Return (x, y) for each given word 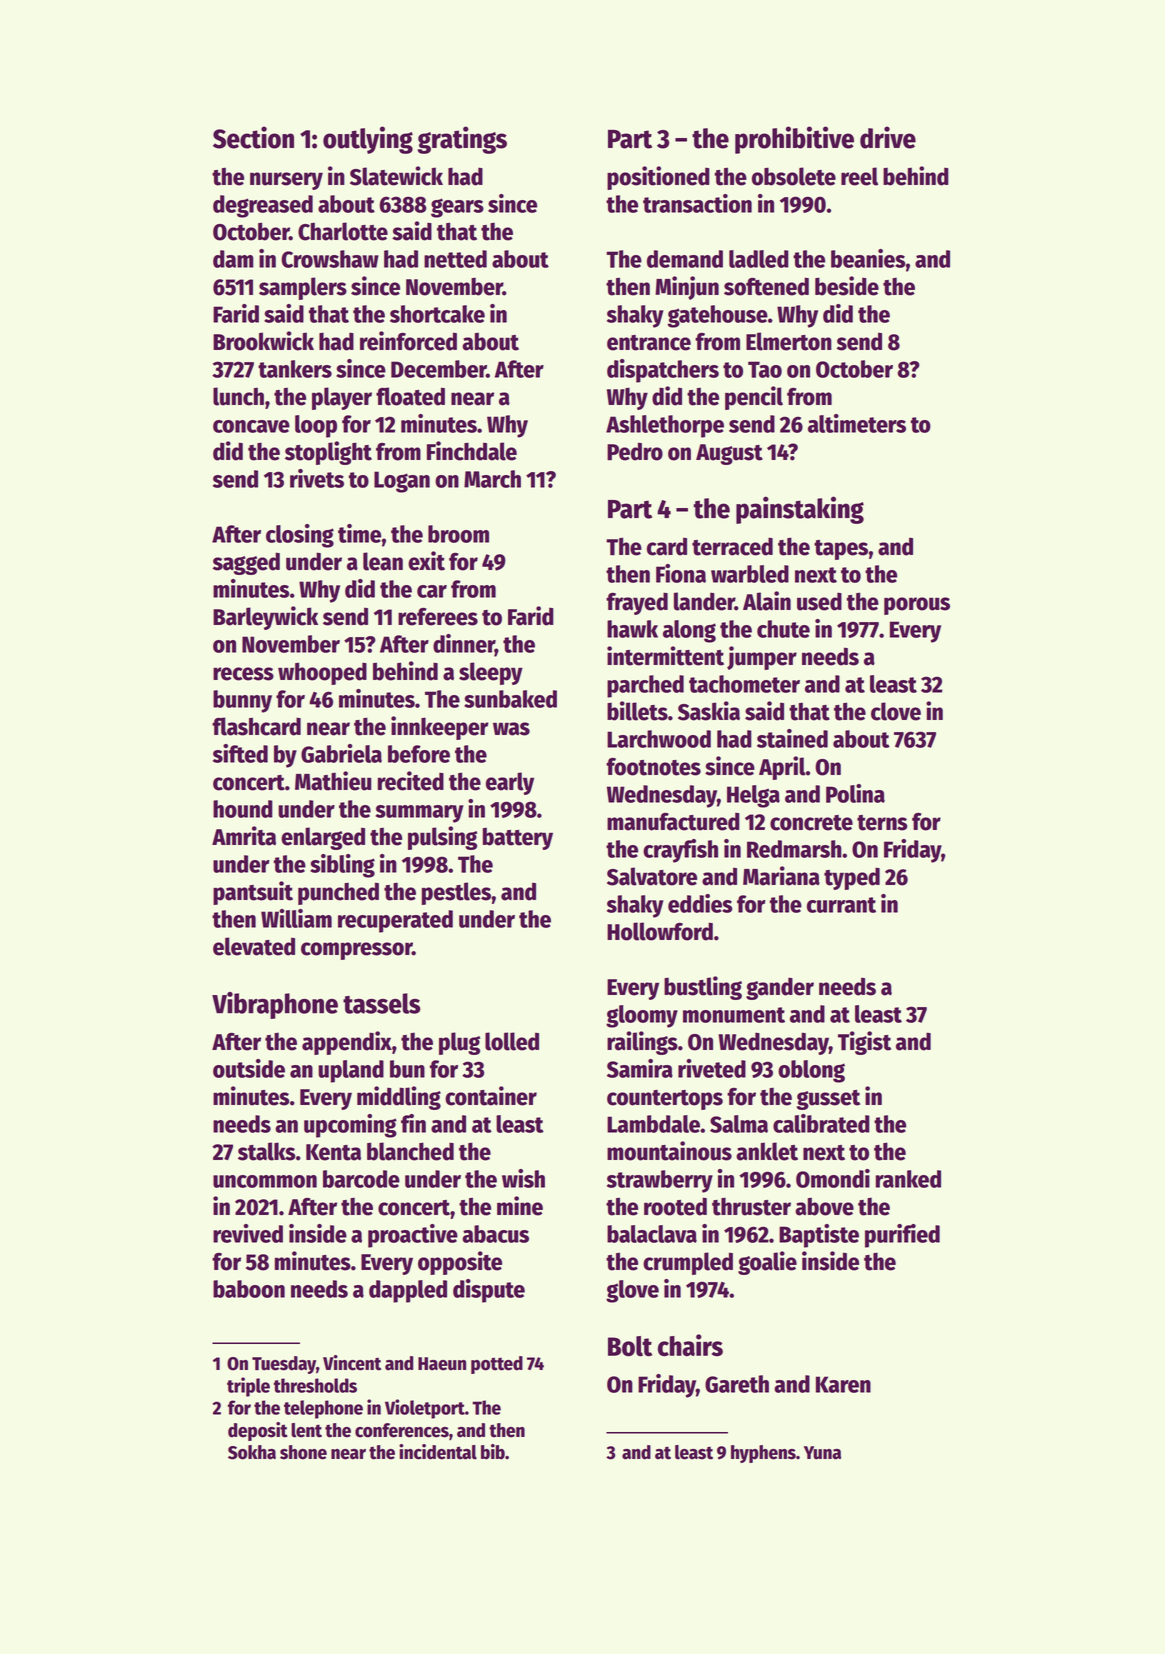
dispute (489, 1291)
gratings (462, 140)
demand (685, 259)
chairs (690, 1345)
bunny (242, 701)
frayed (637, 603)
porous (917, 606)
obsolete (794, 176)
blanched (410, 1151)
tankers (295, 369)
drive (888, 137)
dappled (408, 1291)
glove (632, 1291)
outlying (368, 140)
